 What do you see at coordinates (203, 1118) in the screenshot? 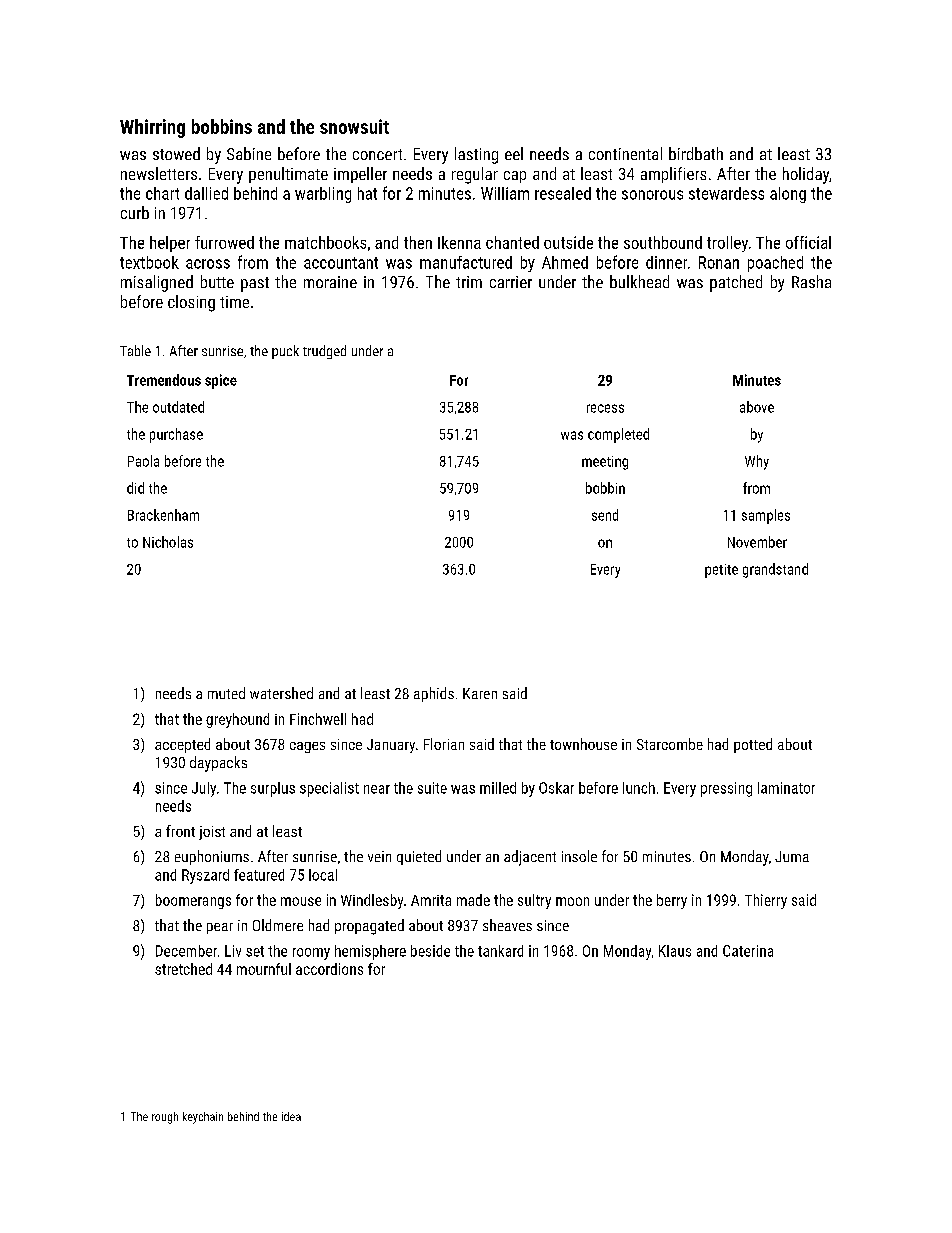
I see `keychain` at bounding box center [203, 1118].
